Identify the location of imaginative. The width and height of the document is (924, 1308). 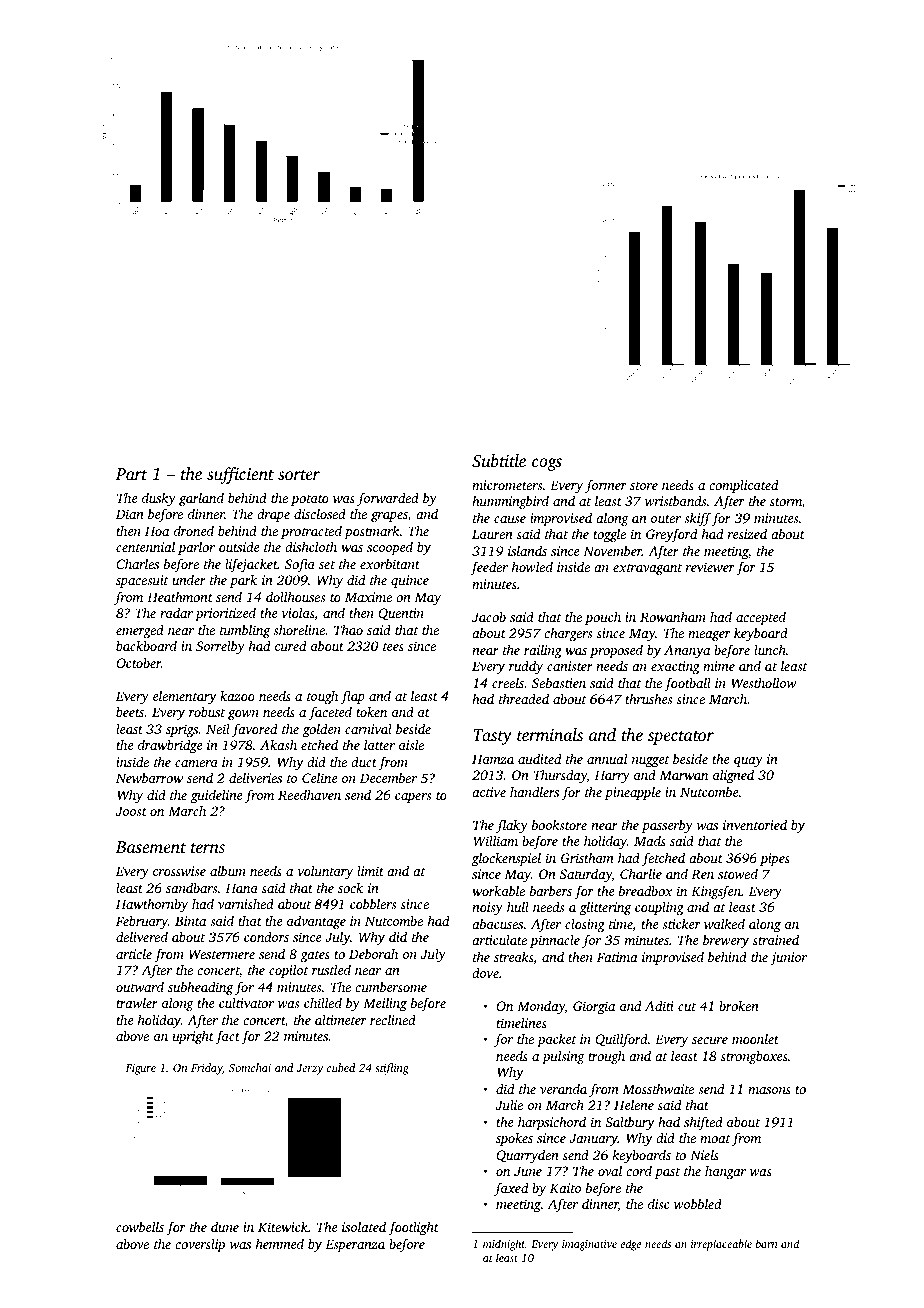
(589, 1245).
